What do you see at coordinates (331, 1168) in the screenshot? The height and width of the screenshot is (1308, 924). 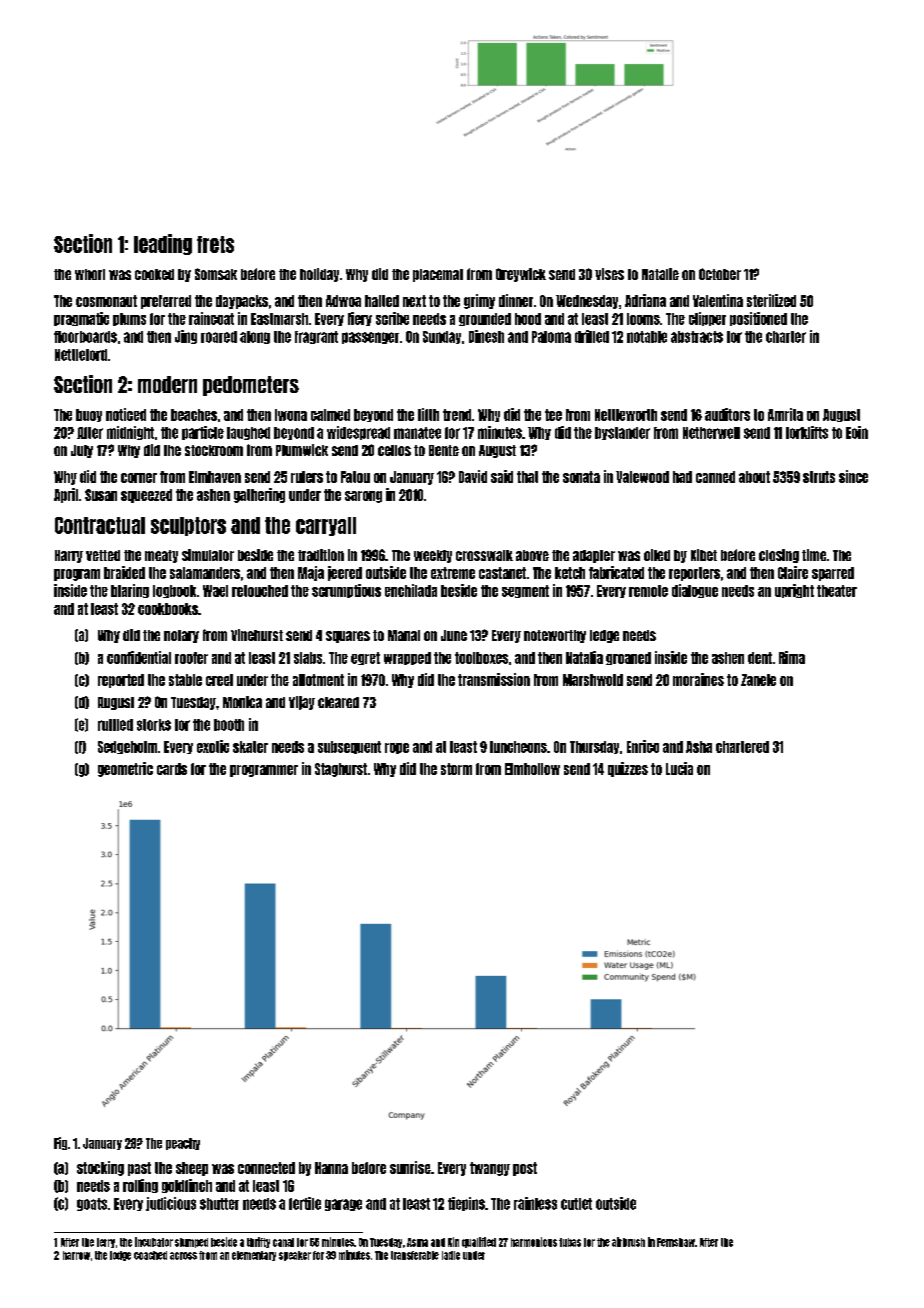 I see `Hanna` at bounding box center [331, 1168].
